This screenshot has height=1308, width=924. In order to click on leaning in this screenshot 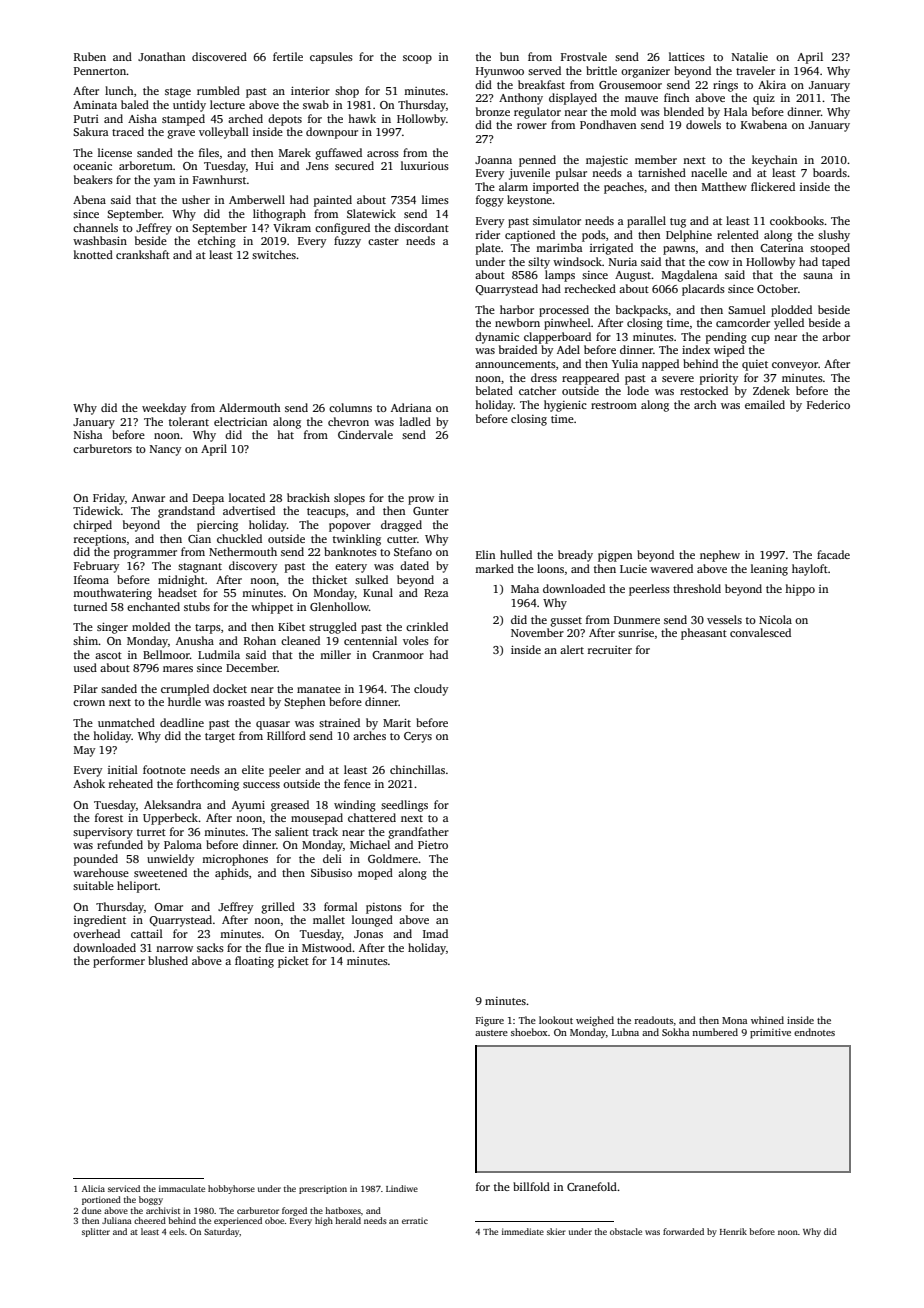, I will do `click(769, 570)`.
